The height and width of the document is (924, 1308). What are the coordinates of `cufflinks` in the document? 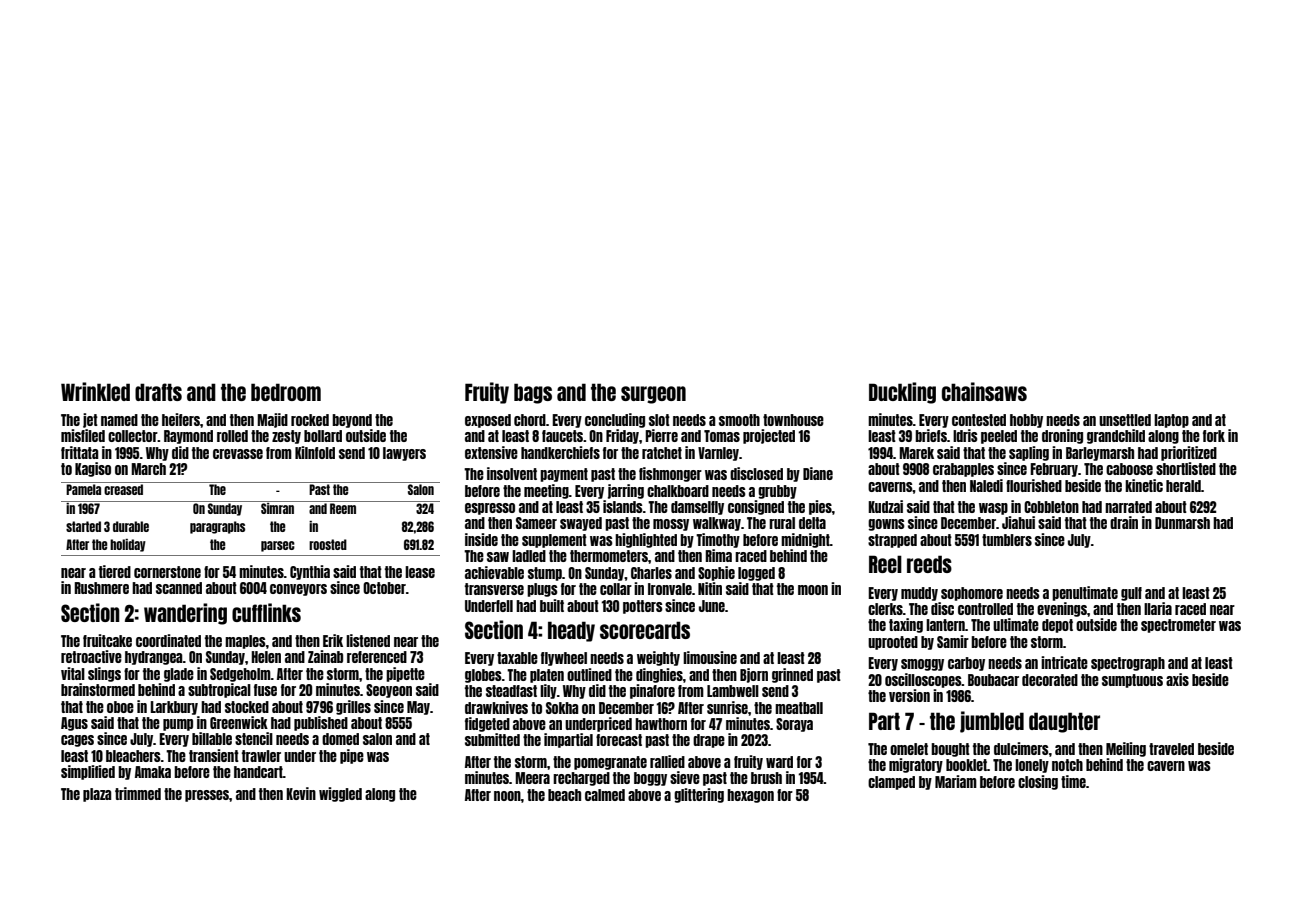 It's located at (266, 612).
